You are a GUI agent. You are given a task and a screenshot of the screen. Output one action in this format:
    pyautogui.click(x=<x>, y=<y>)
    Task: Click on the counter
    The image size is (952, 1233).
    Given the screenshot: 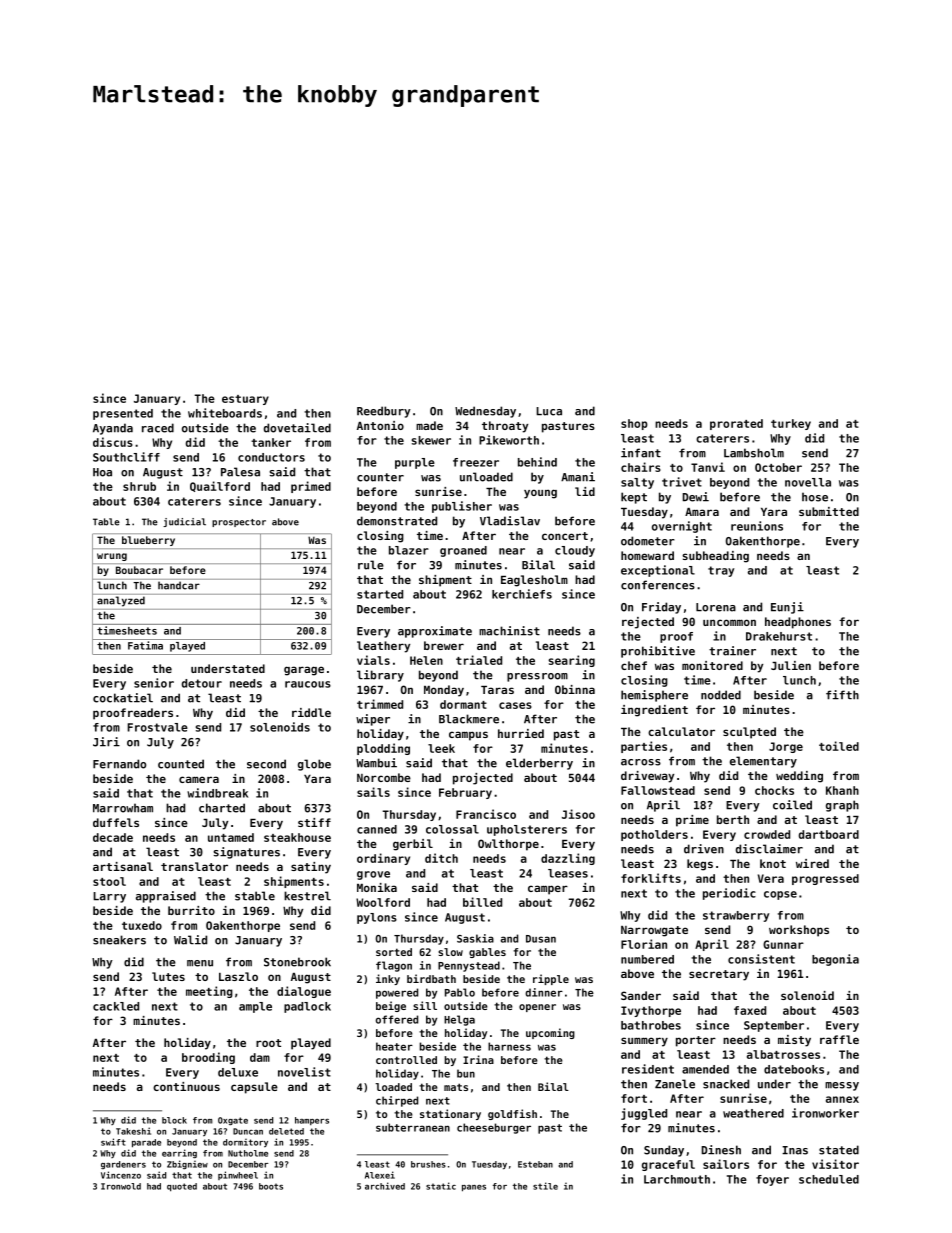 What is the action you would take?
    pyautogui.click(x=380, y=477)
